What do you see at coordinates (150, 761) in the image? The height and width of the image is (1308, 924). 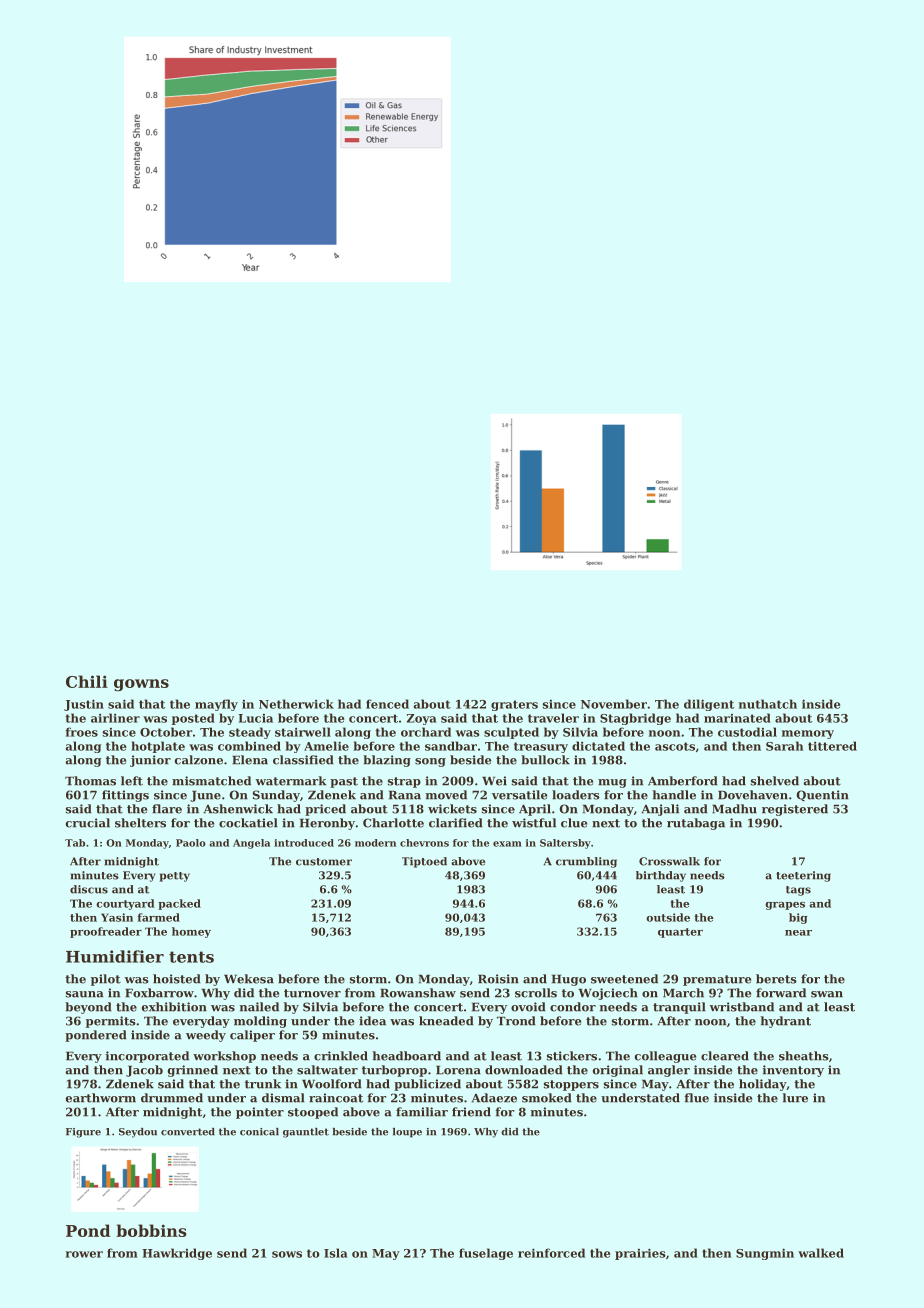 I see `junior` at bounding box center [150, 761].
